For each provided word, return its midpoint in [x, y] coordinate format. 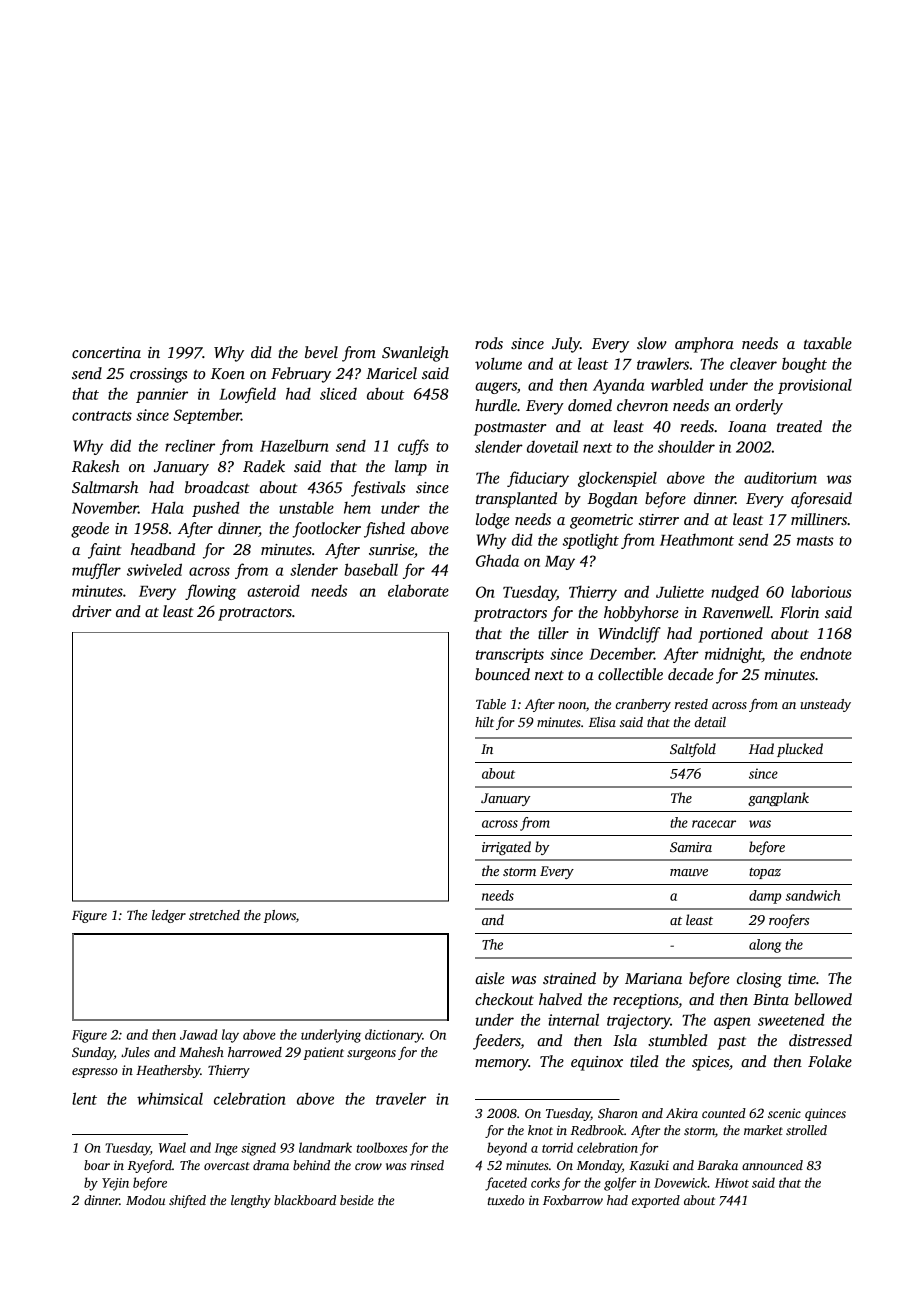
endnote [826, 654]
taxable [828, 343]
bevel [321, 352]
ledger [169, 916]
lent [84, 1098]
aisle [490, 978]
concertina [106, 352]
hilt [484, 722]
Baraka [717, 1165]
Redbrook [597, 1130]
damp [765, 897]
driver [91, 611]
